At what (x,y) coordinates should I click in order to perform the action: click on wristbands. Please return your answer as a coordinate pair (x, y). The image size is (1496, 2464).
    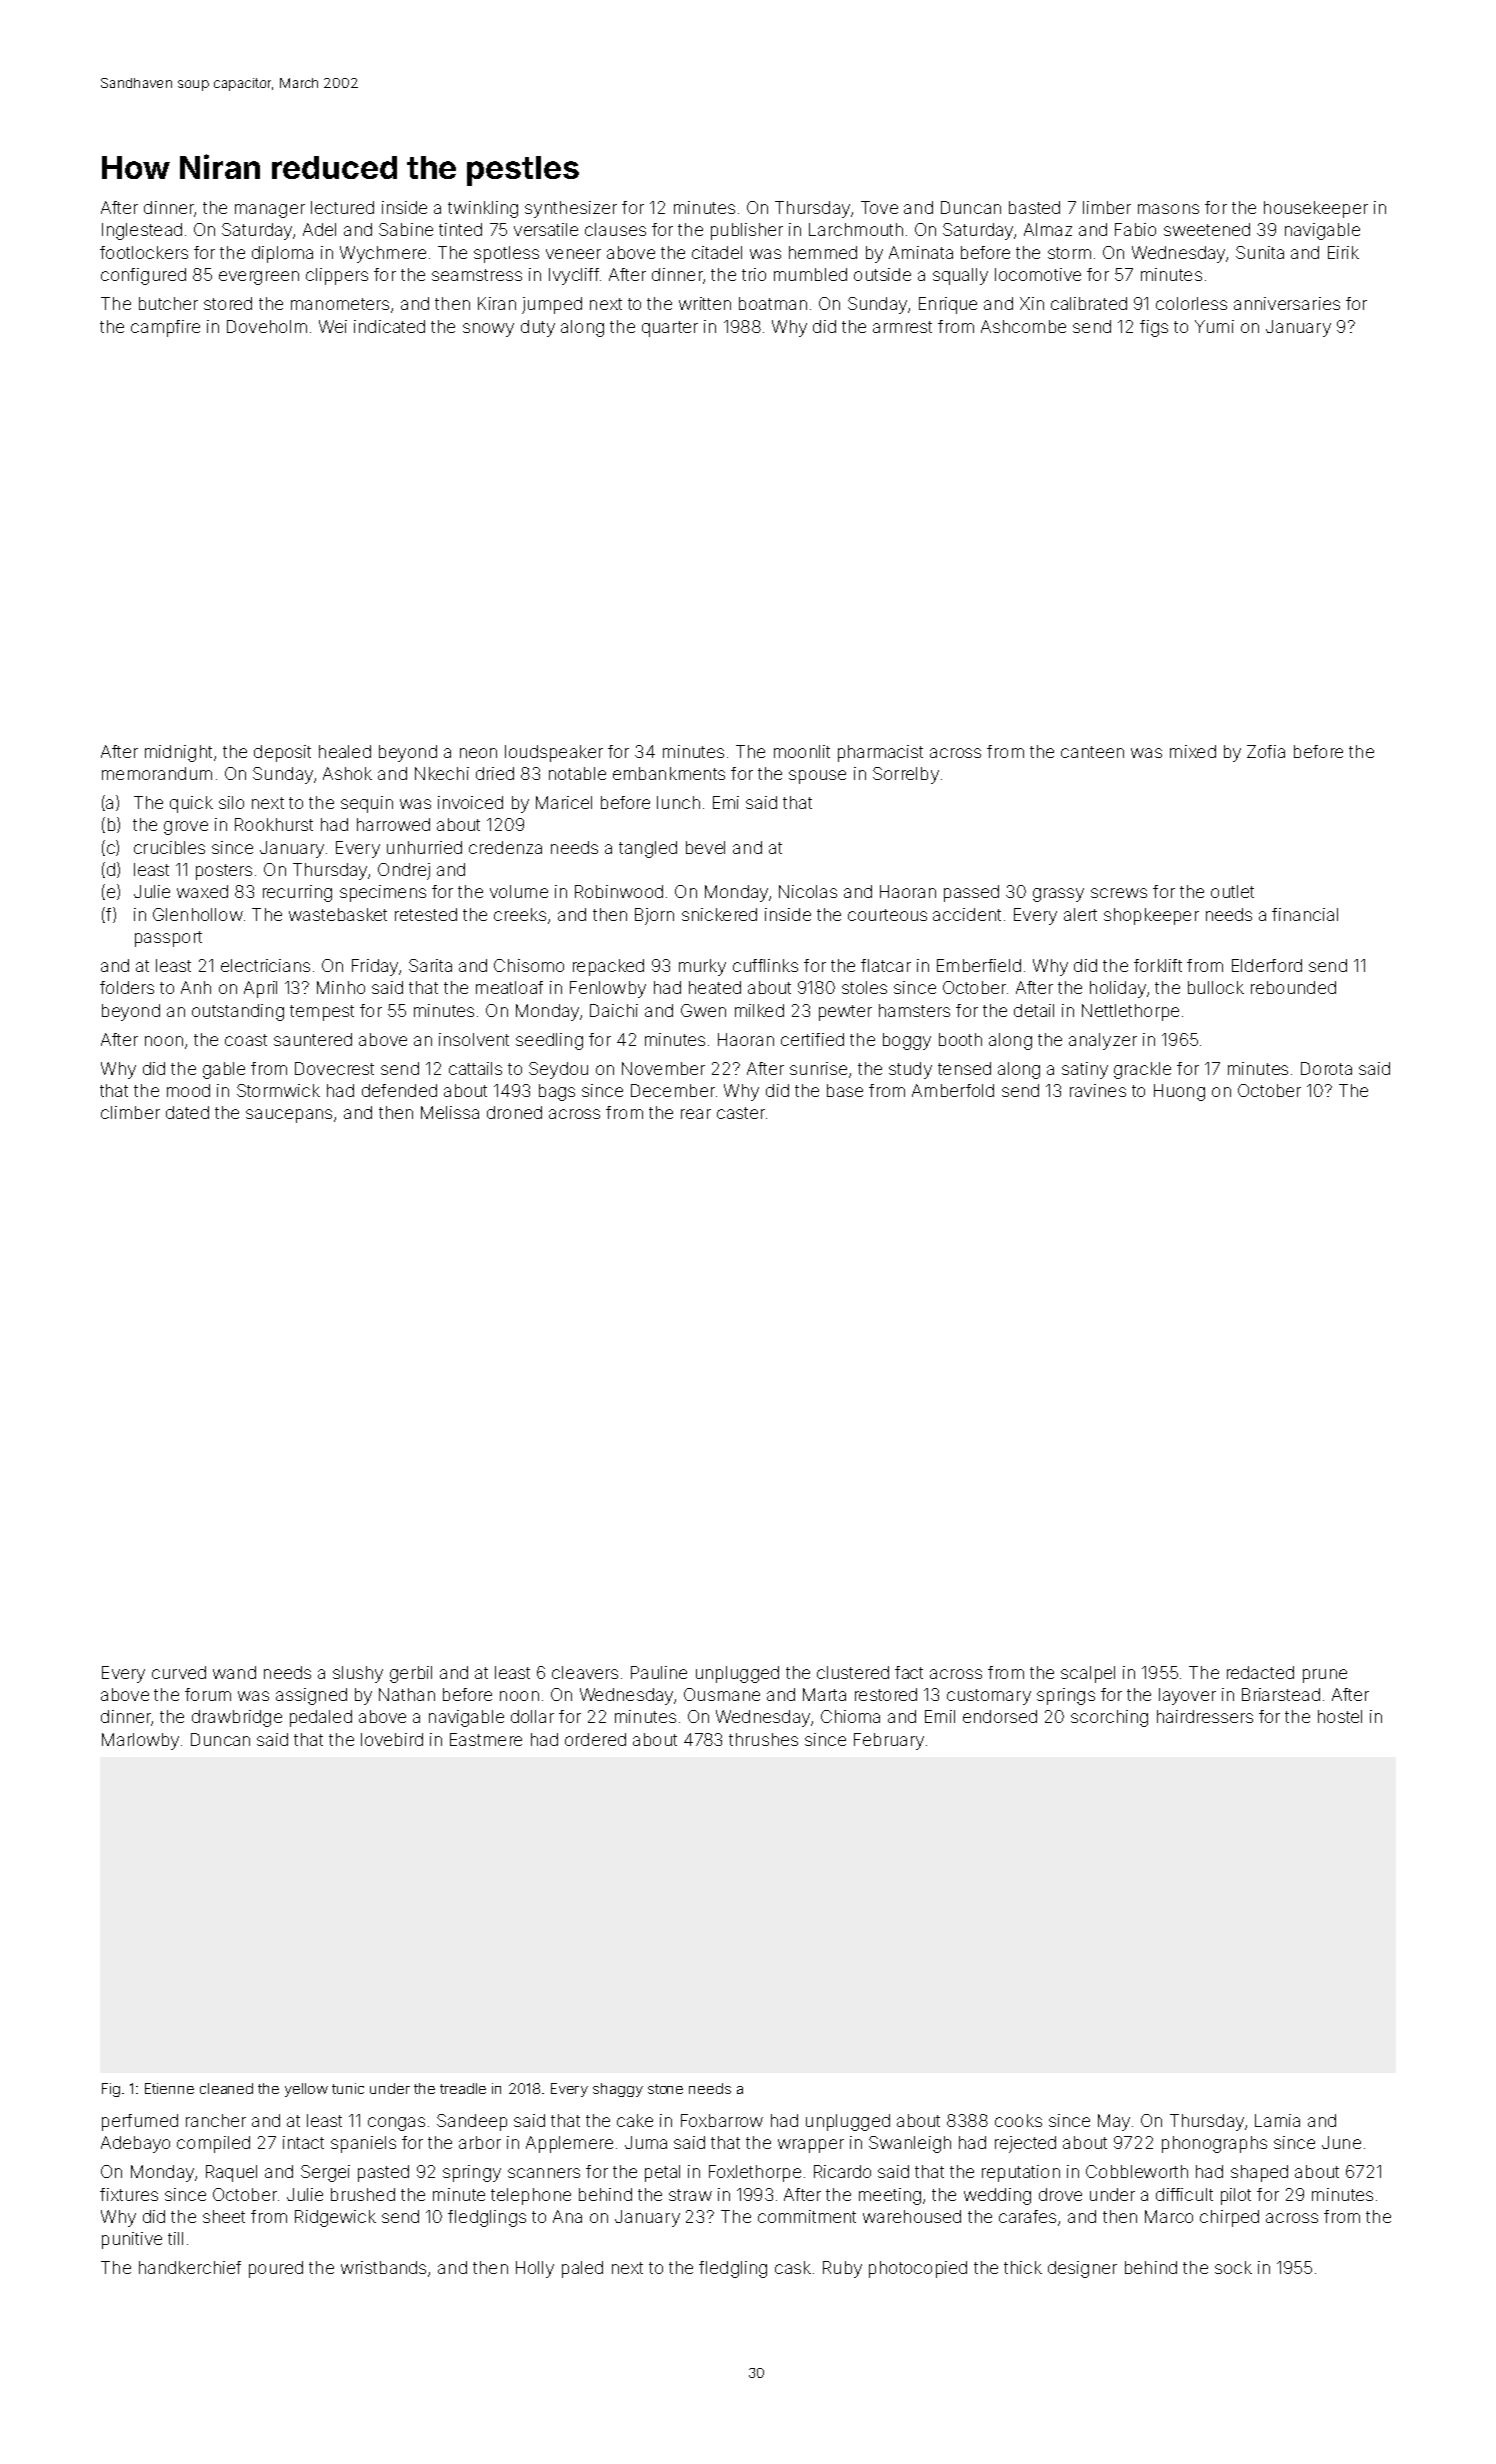
    Looking at the image, I should click on (383, 2267).
